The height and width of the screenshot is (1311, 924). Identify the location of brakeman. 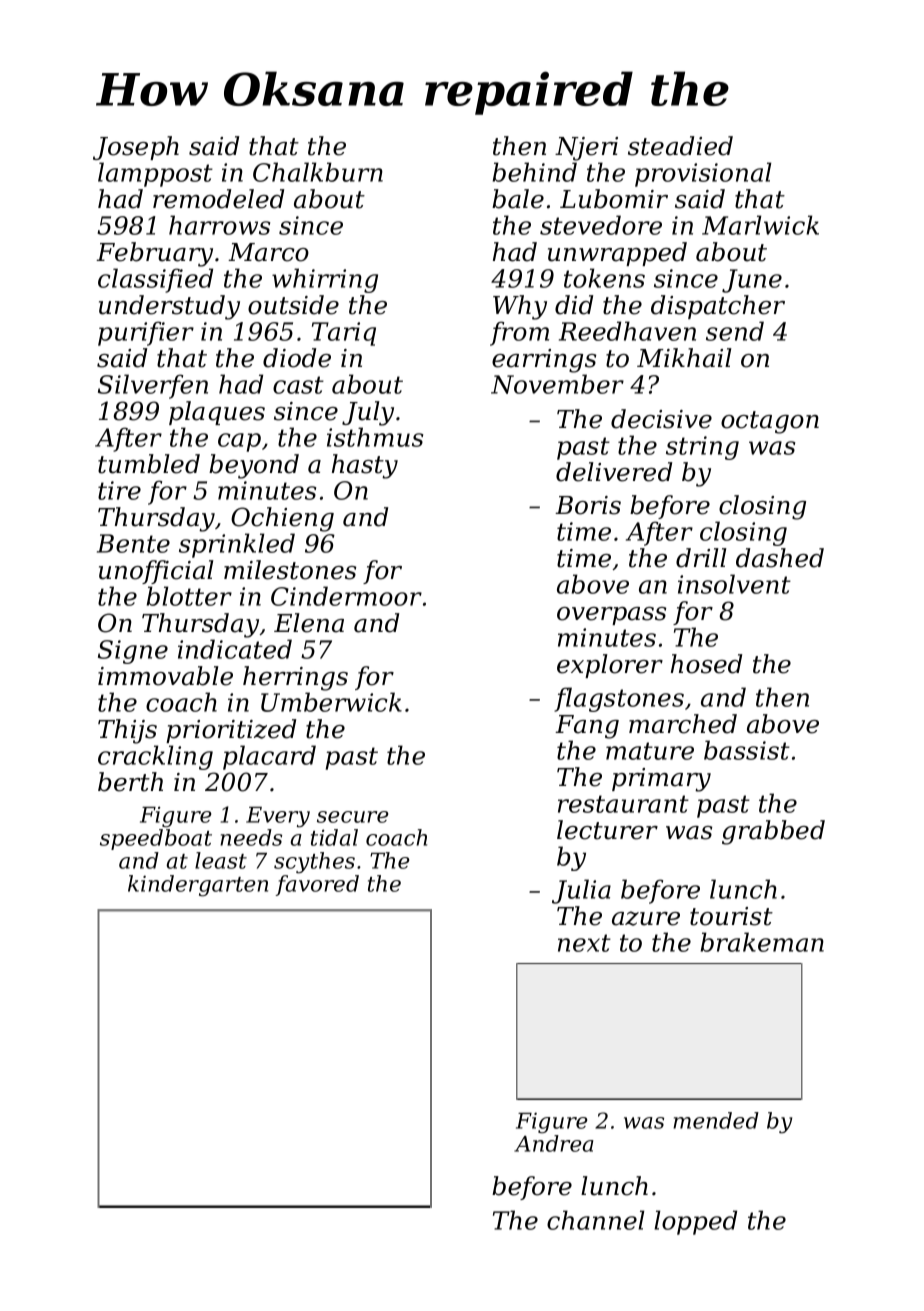
(762, 942).
